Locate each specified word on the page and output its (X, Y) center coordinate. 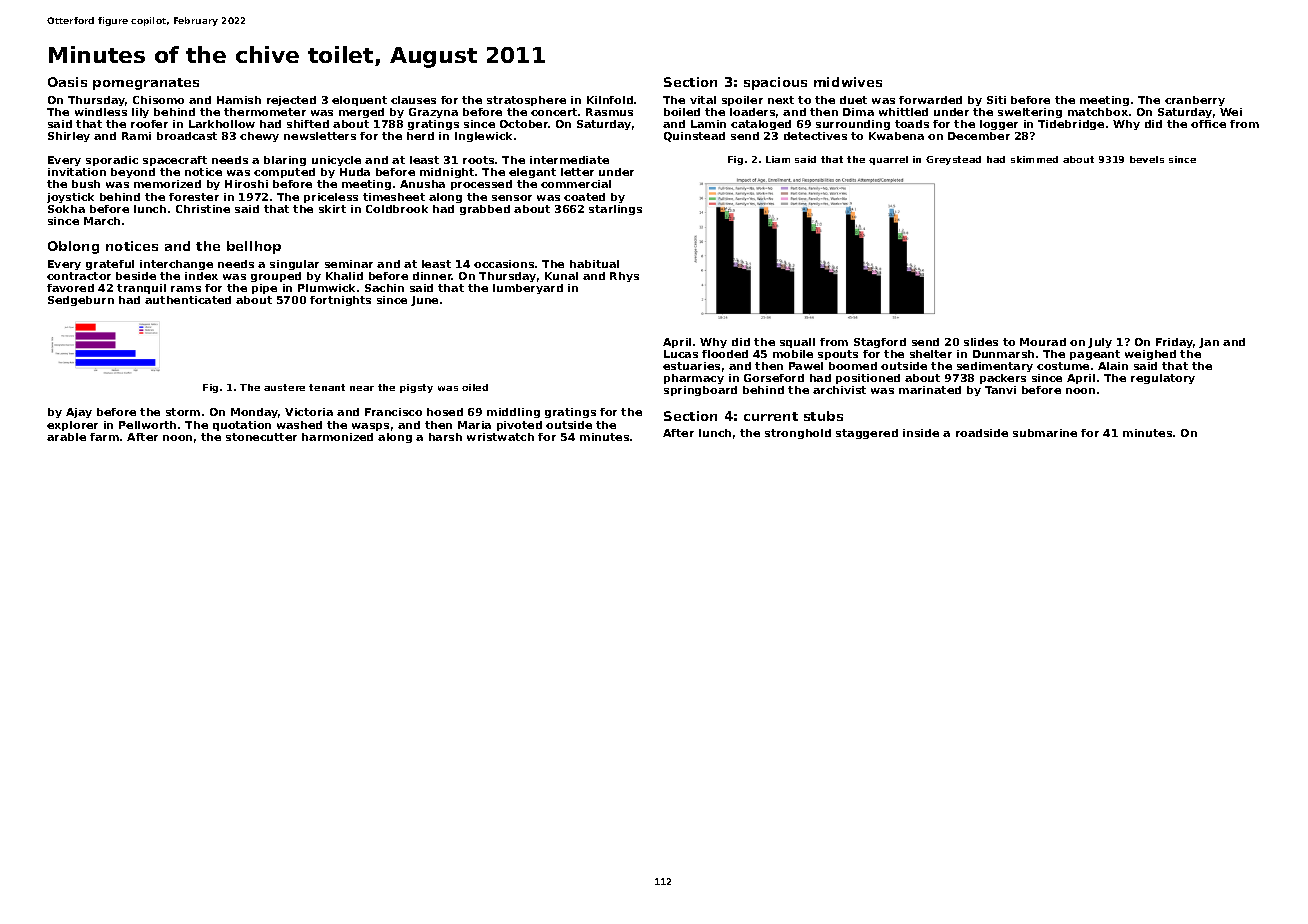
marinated (930, 390)
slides (981, 342)
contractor (79, 276)
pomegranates (146, 84)
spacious (775, 83)
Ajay (79, 413)
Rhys (624, 277)
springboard (700, 391)
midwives (848, 82)
